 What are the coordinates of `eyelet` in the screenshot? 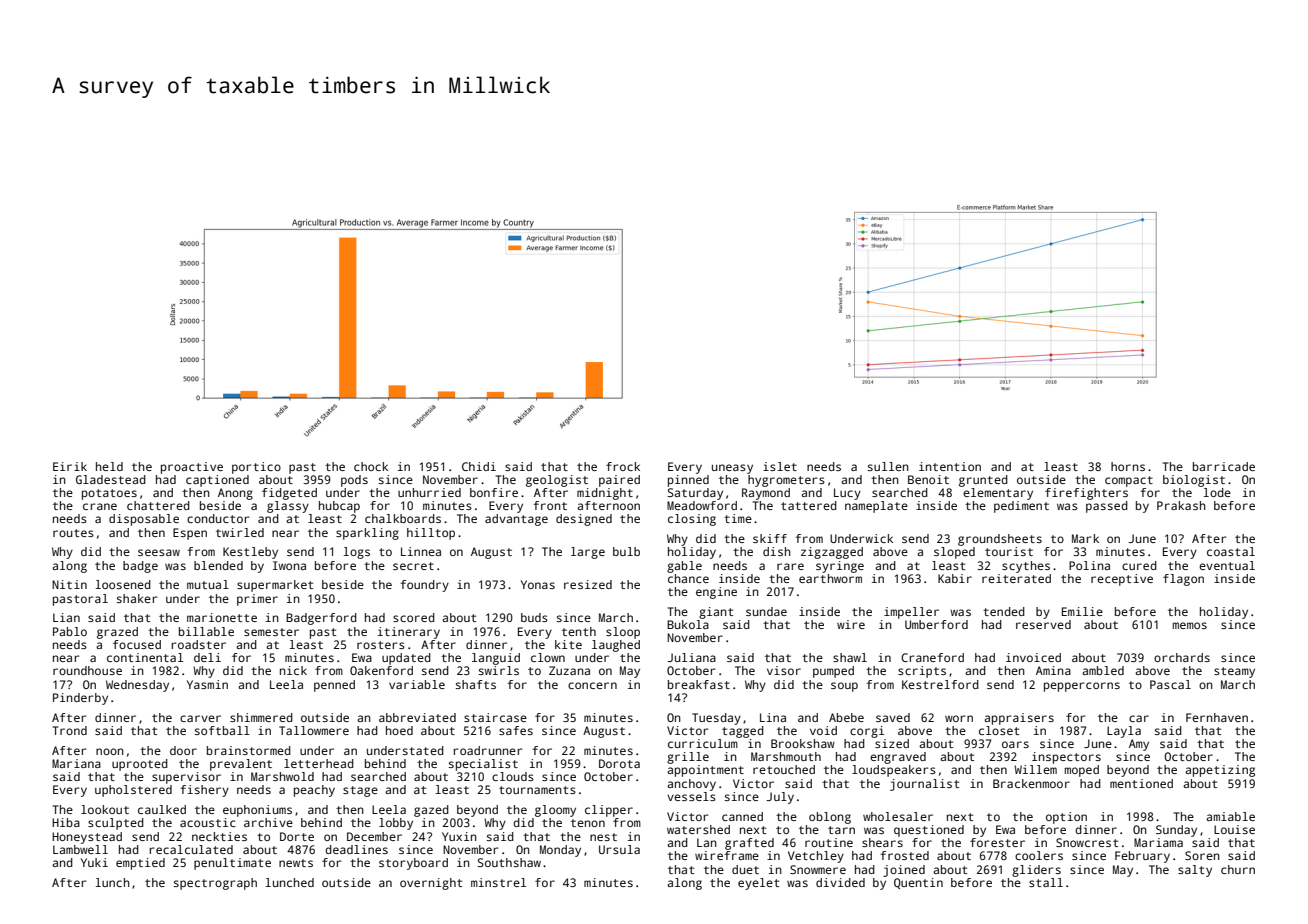 It's located at (758, 884).
